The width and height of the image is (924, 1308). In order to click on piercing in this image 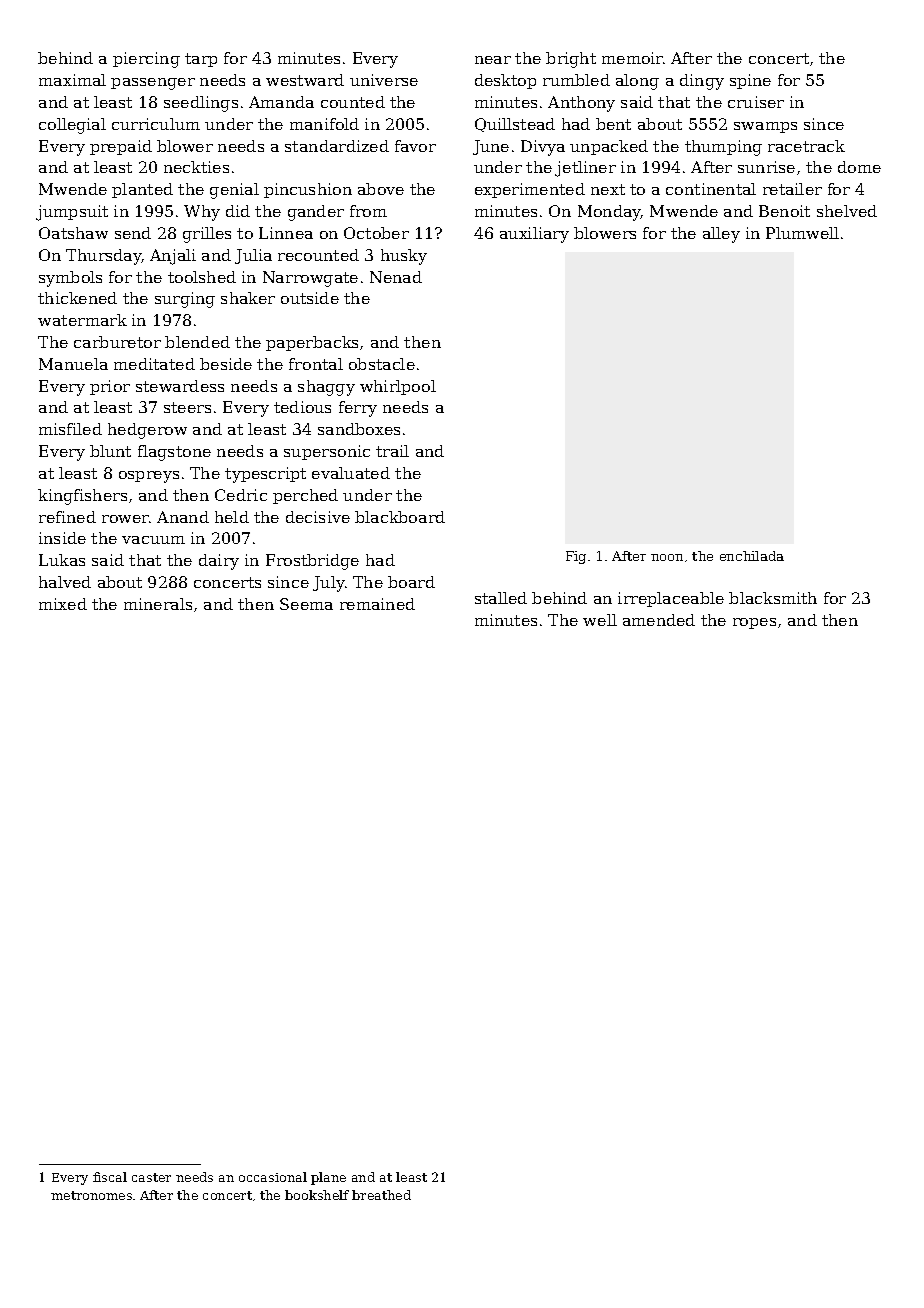, I will do `click(146, 60)`.
